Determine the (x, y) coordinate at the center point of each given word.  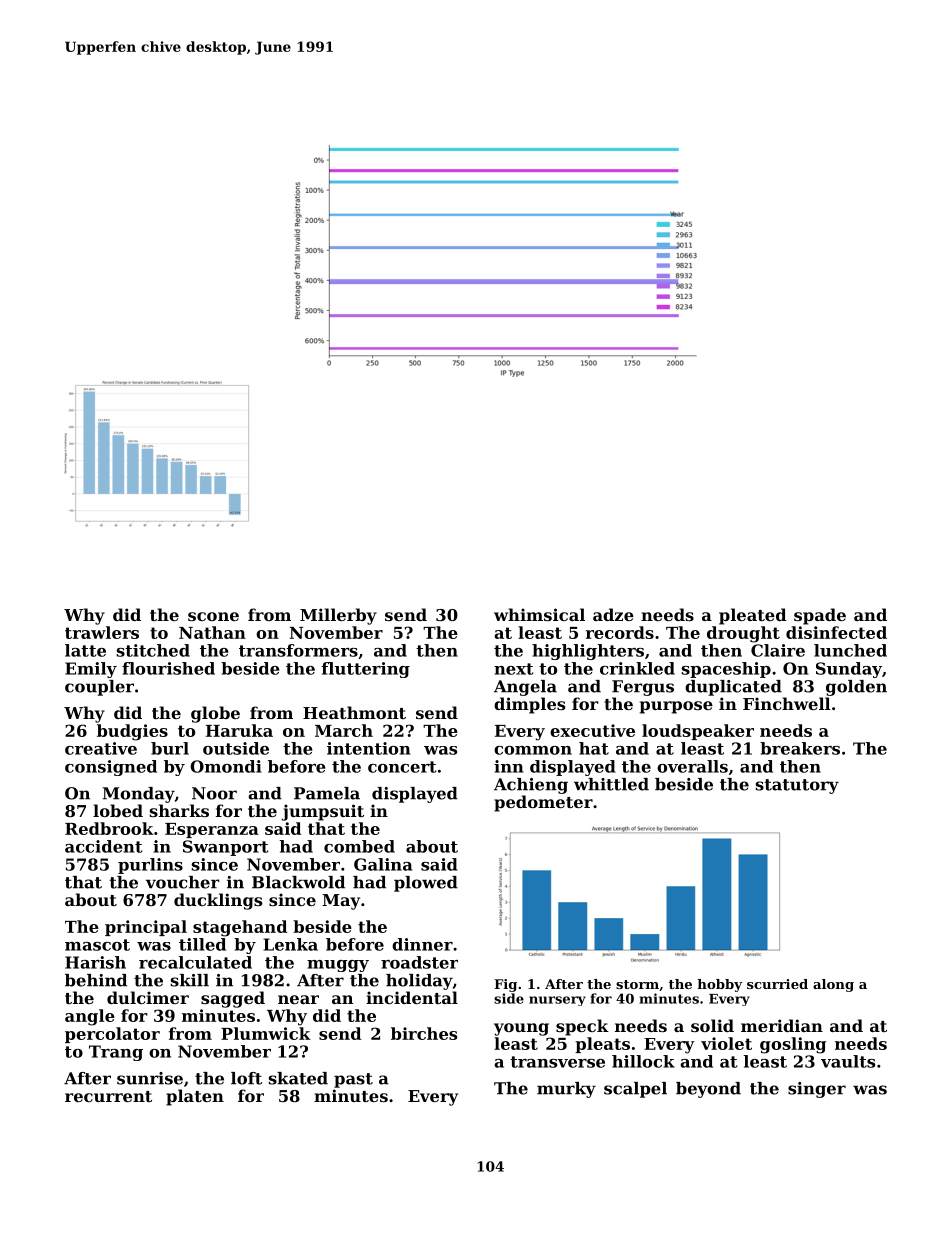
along (833, 985)
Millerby (338, 616)
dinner (422, 944)
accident (103, 846)
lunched (850, 650)
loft (246, 1078)
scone (213, 616)
